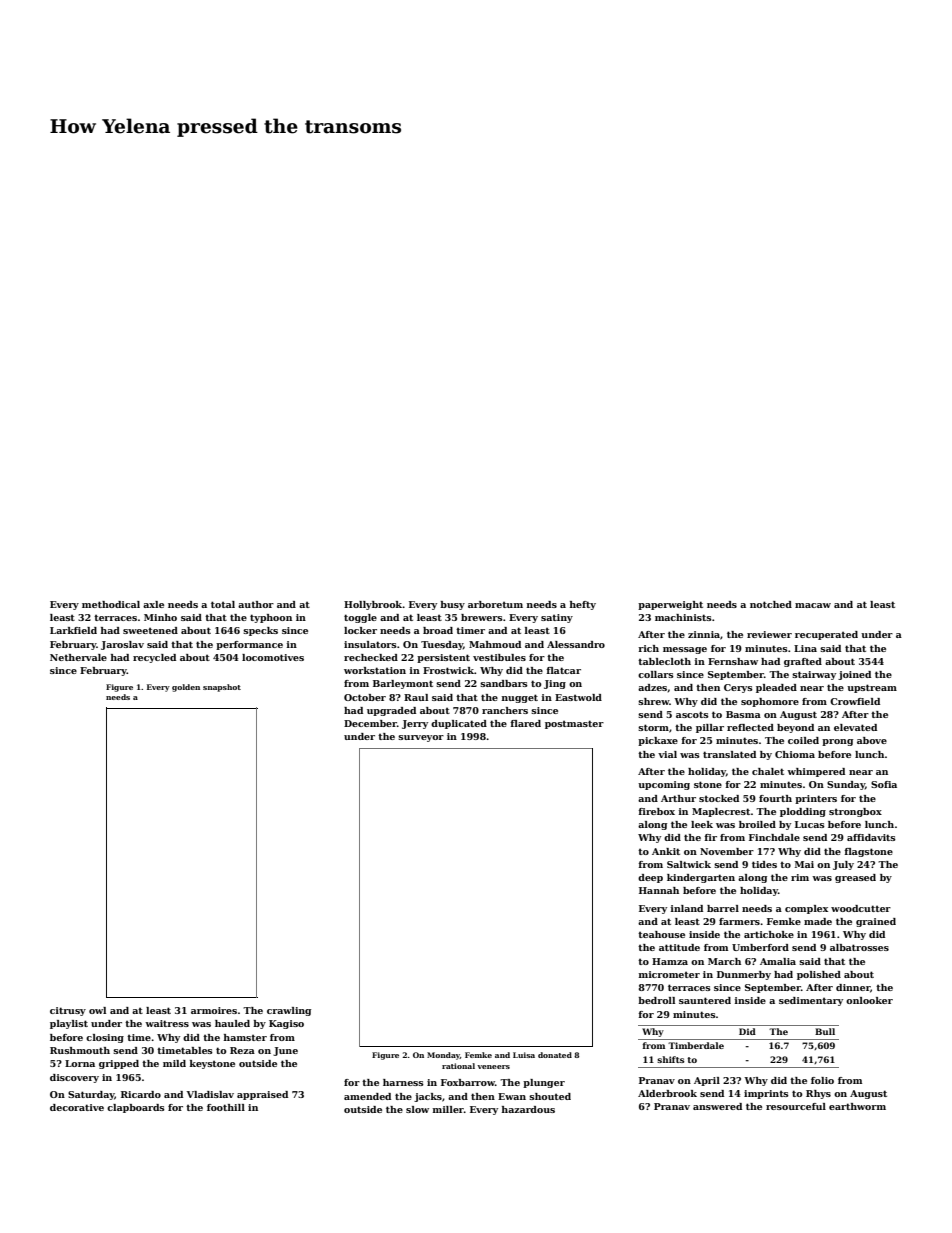 Image resolution: width=952 pixels, height=1233 pixels. I want to click on surveyor, so click(421, 738).
